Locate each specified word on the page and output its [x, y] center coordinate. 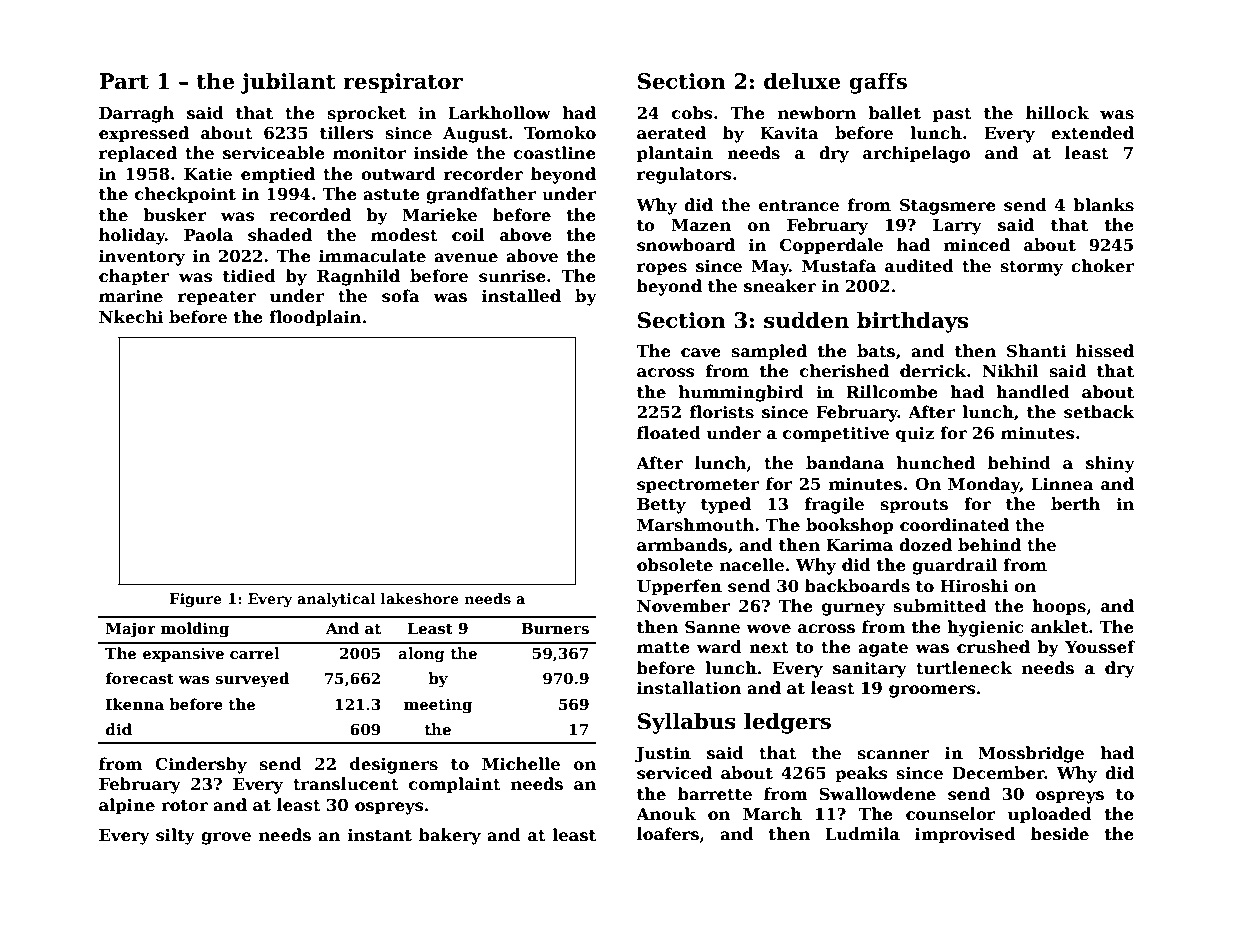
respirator [403, 83]
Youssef [1100, 647]
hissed [1105, 351]
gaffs [878, 83]
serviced [674, 773]
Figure [196, 600]
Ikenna [135, 704]
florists [722, 412]
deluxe [802, 81]
